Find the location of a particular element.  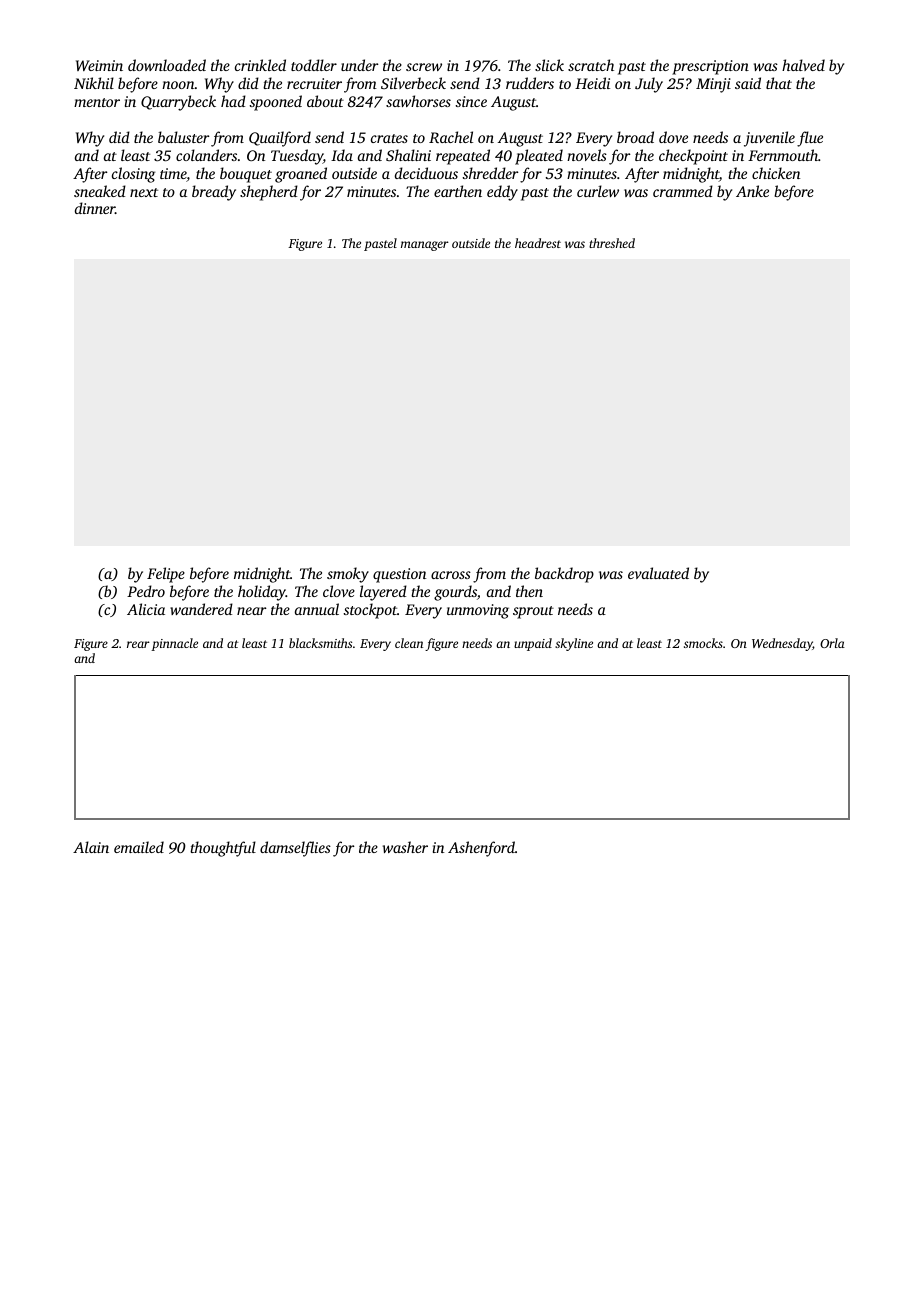

Orla is located at coordinates (832, 643).
